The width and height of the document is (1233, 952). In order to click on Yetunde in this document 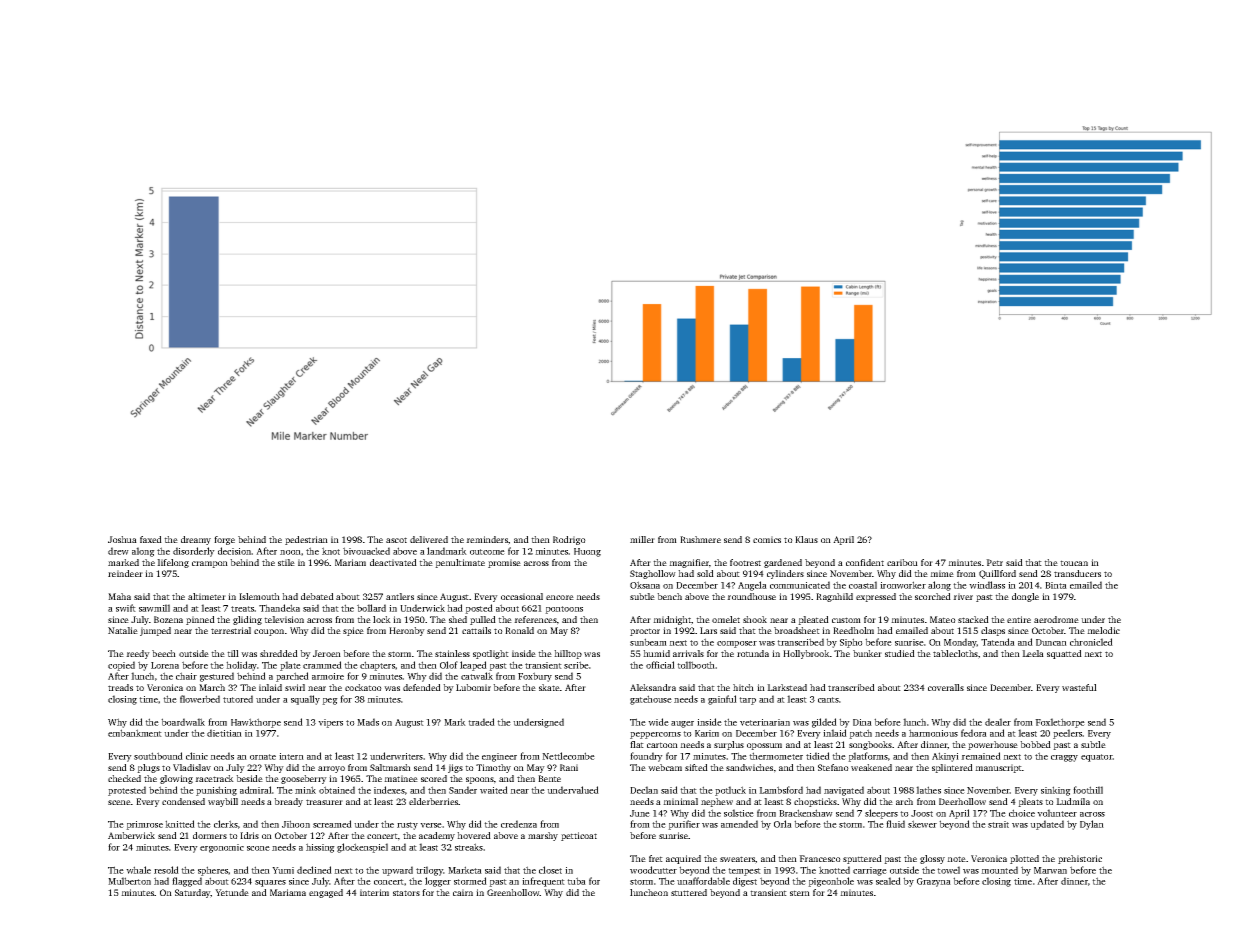, I will do `click(232, 892)`.
